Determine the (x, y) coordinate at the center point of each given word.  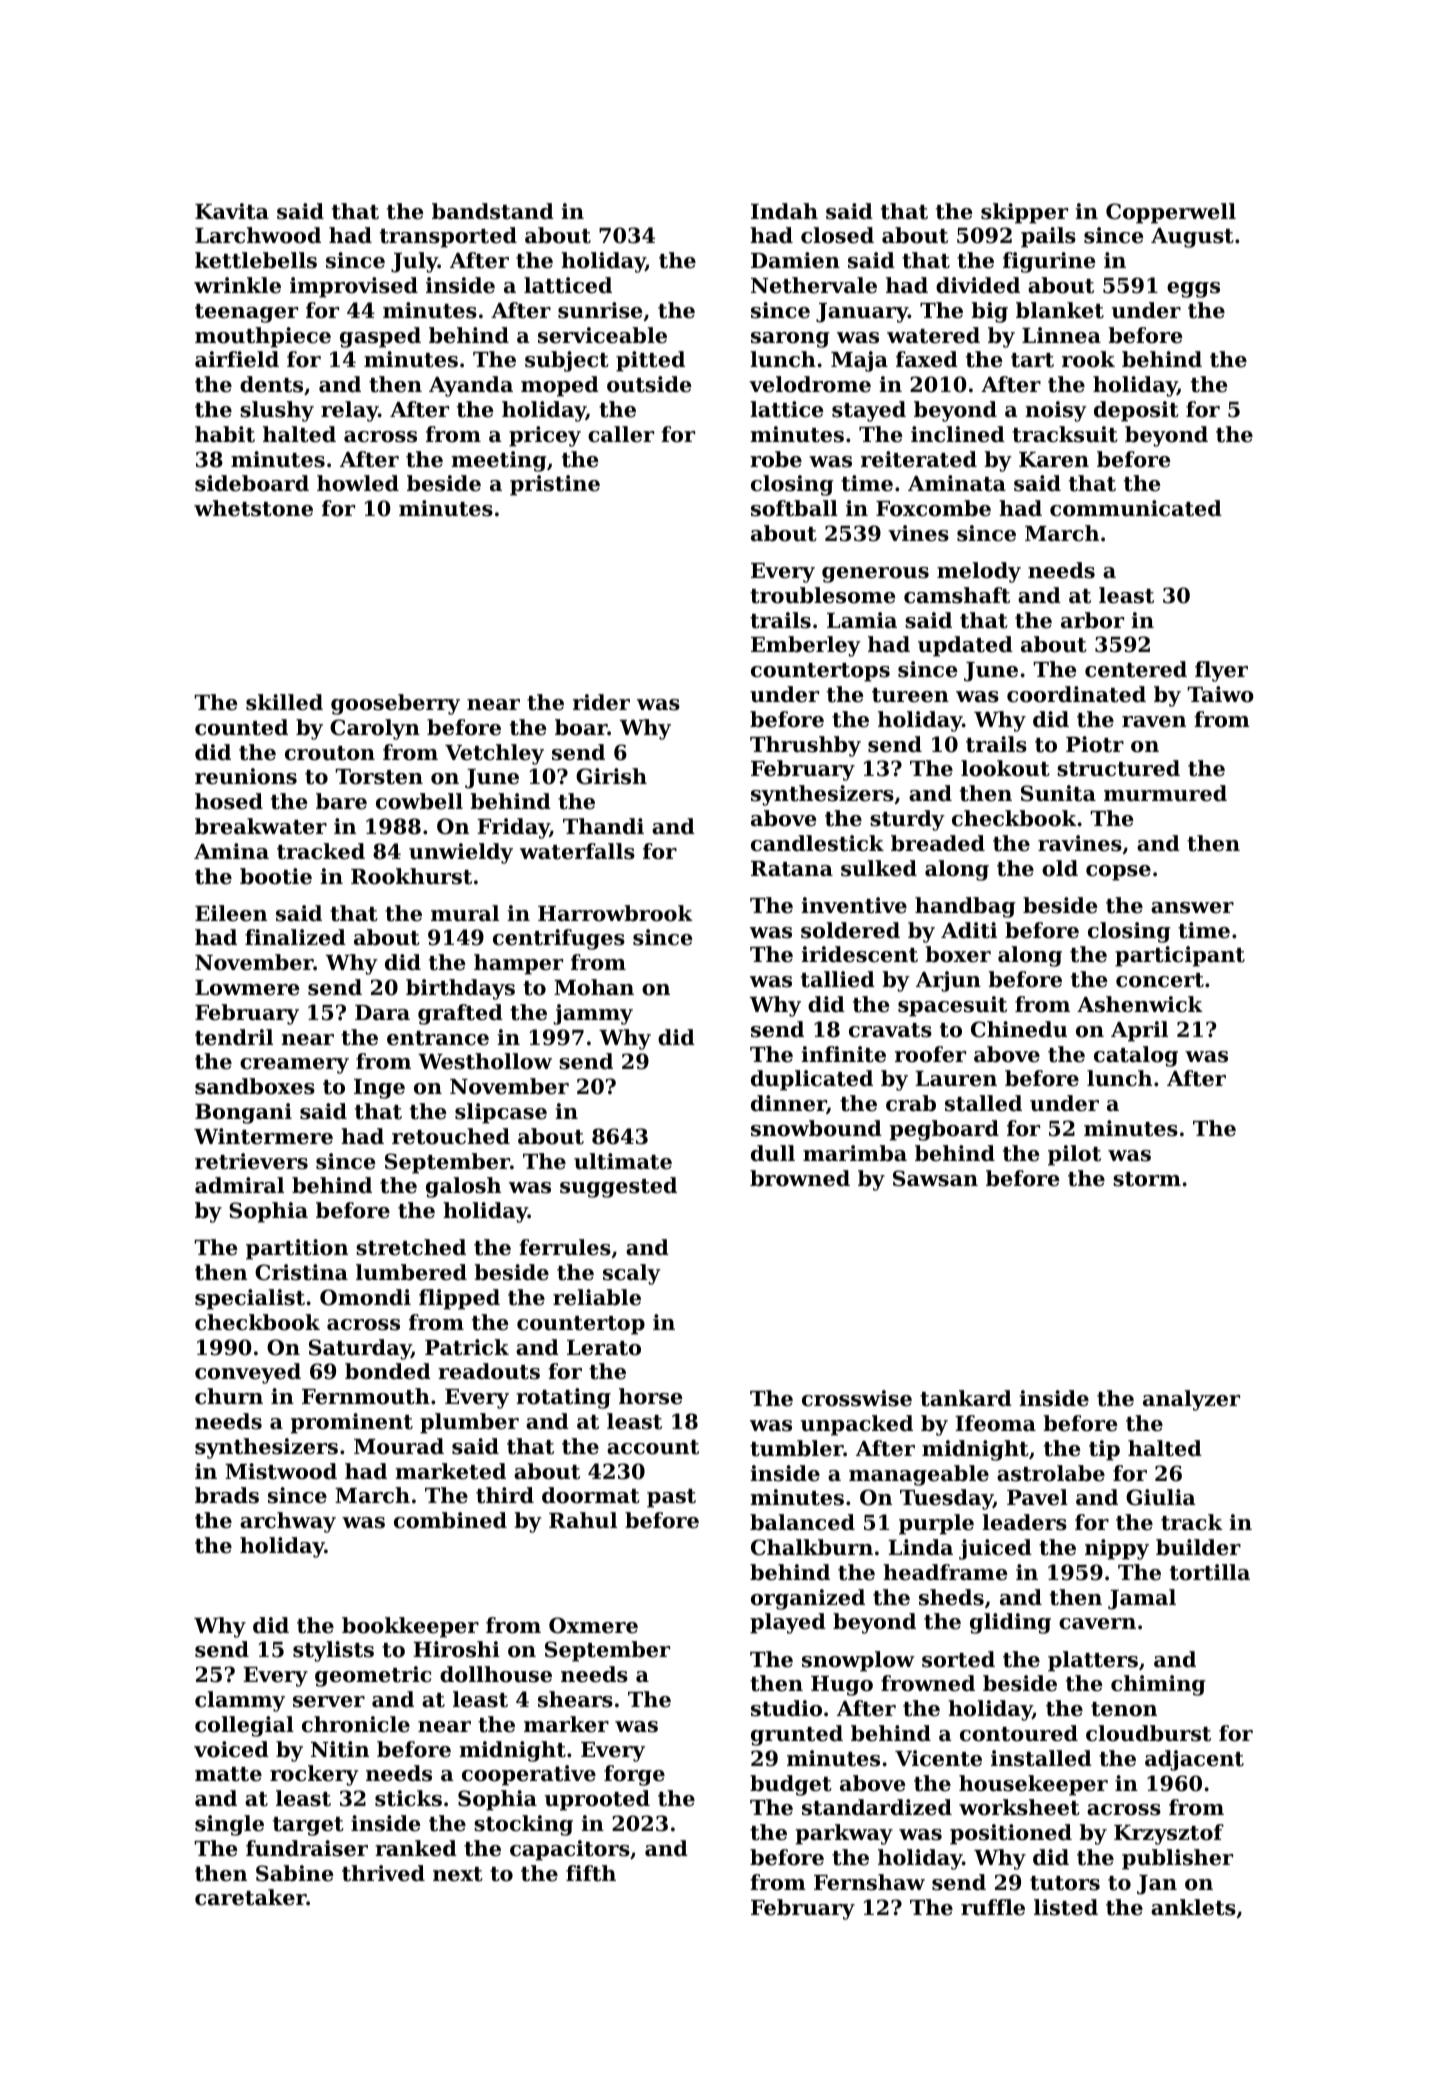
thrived (383, 1873)
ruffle (993, 1907)
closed (837, 235)
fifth (591, 1873)
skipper (1024, 213)
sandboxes (255, 1086)
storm (1147, 1179)
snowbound (816, 1128)
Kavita (232, 211)
